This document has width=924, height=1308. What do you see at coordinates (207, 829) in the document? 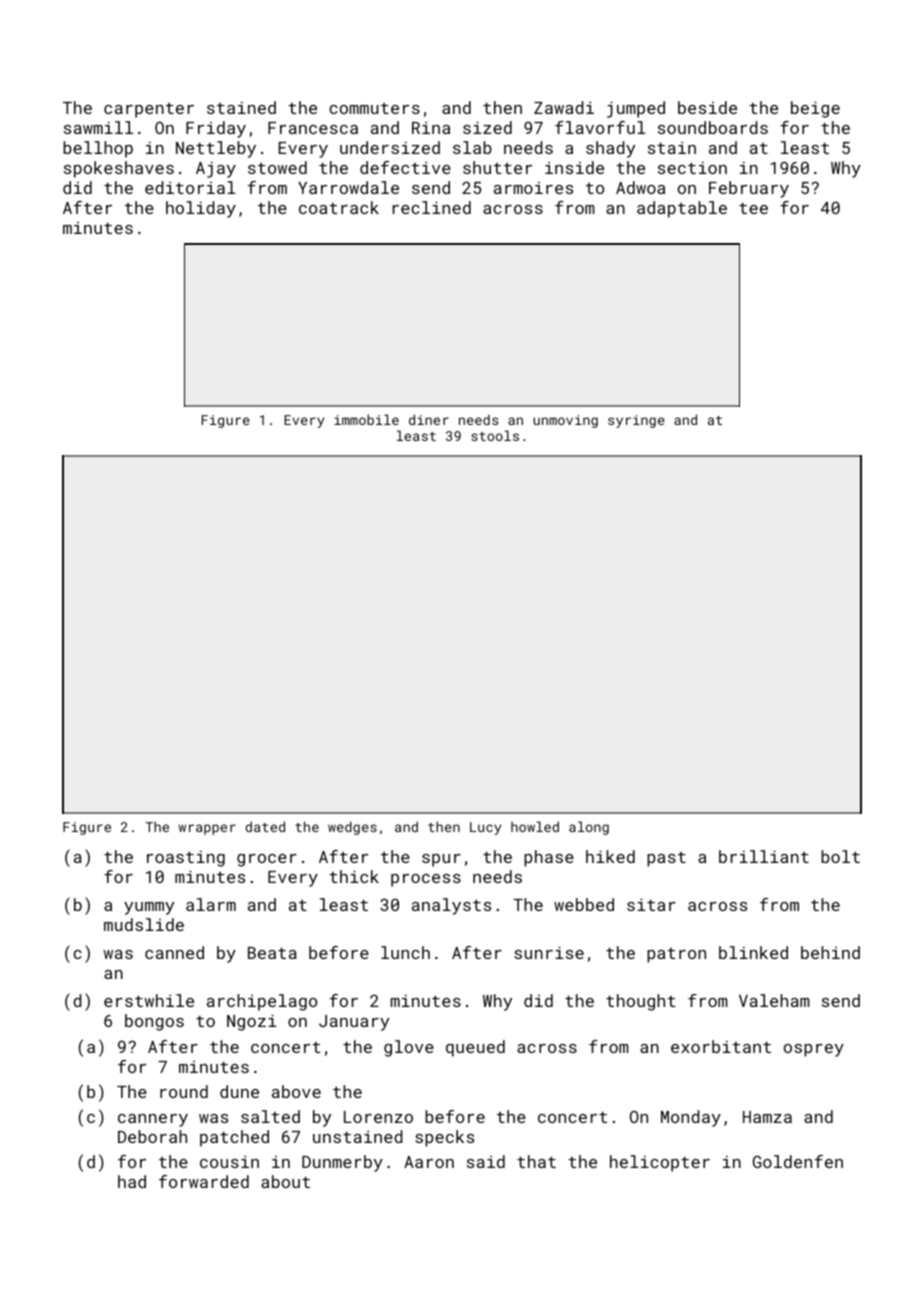
I see `wrapper` at bounding box center [207, 829].
